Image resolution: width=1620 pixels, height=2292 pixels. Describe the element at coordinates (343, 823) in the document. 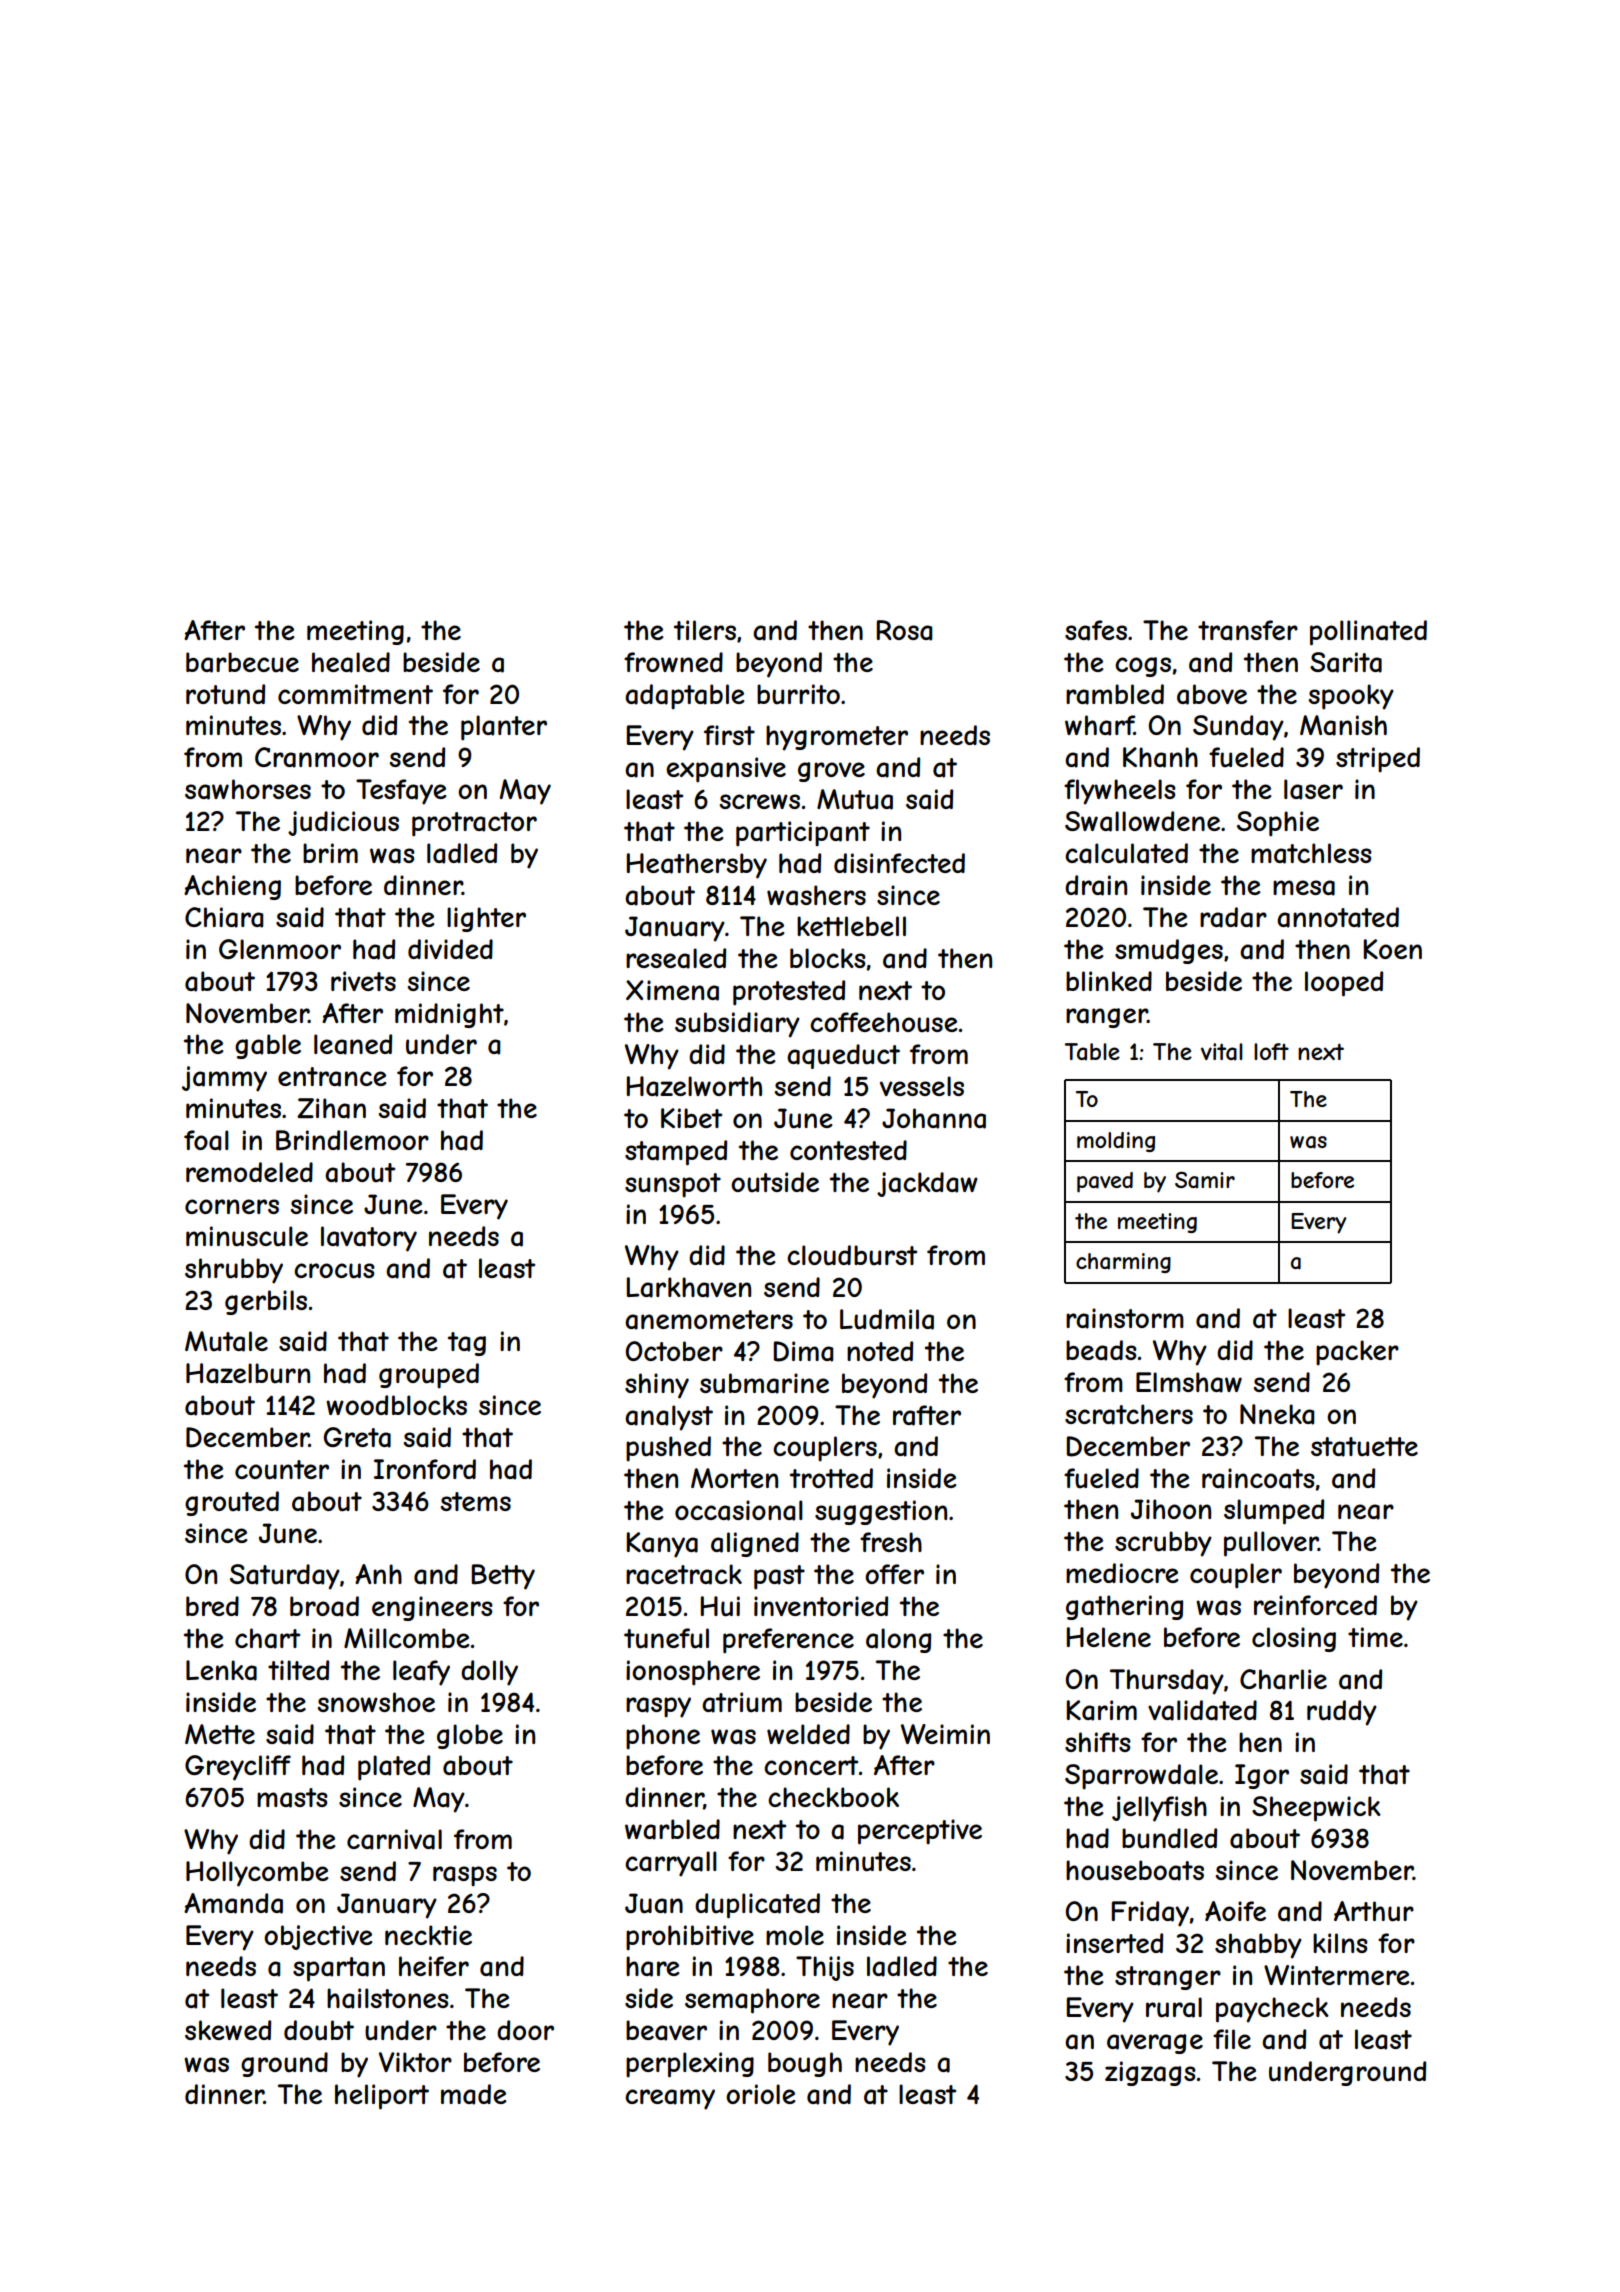

I see `judicious` at that location.
